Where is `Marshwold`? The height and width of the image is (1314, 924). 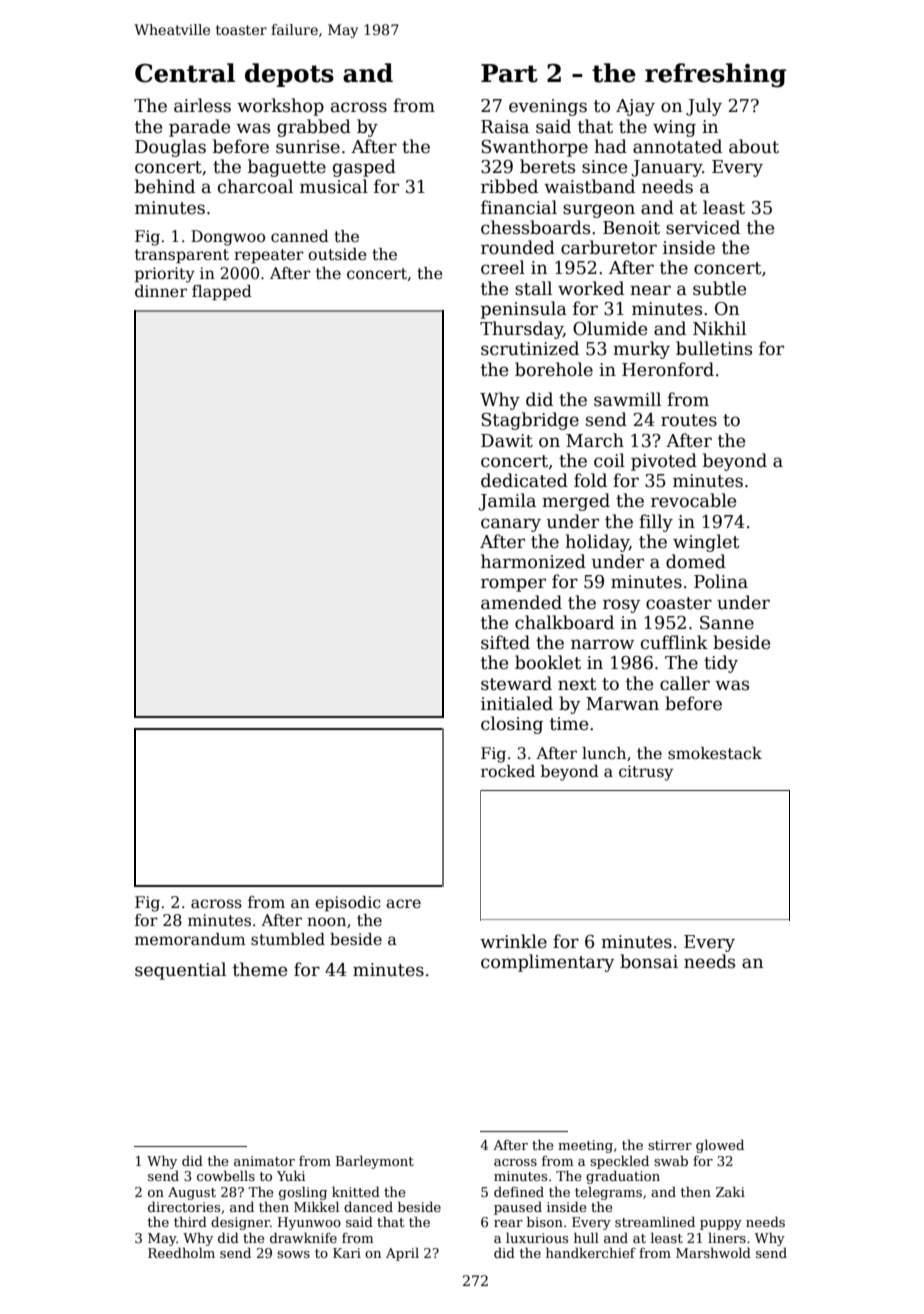 Marshwold is located at coordinates (713, 1252).
